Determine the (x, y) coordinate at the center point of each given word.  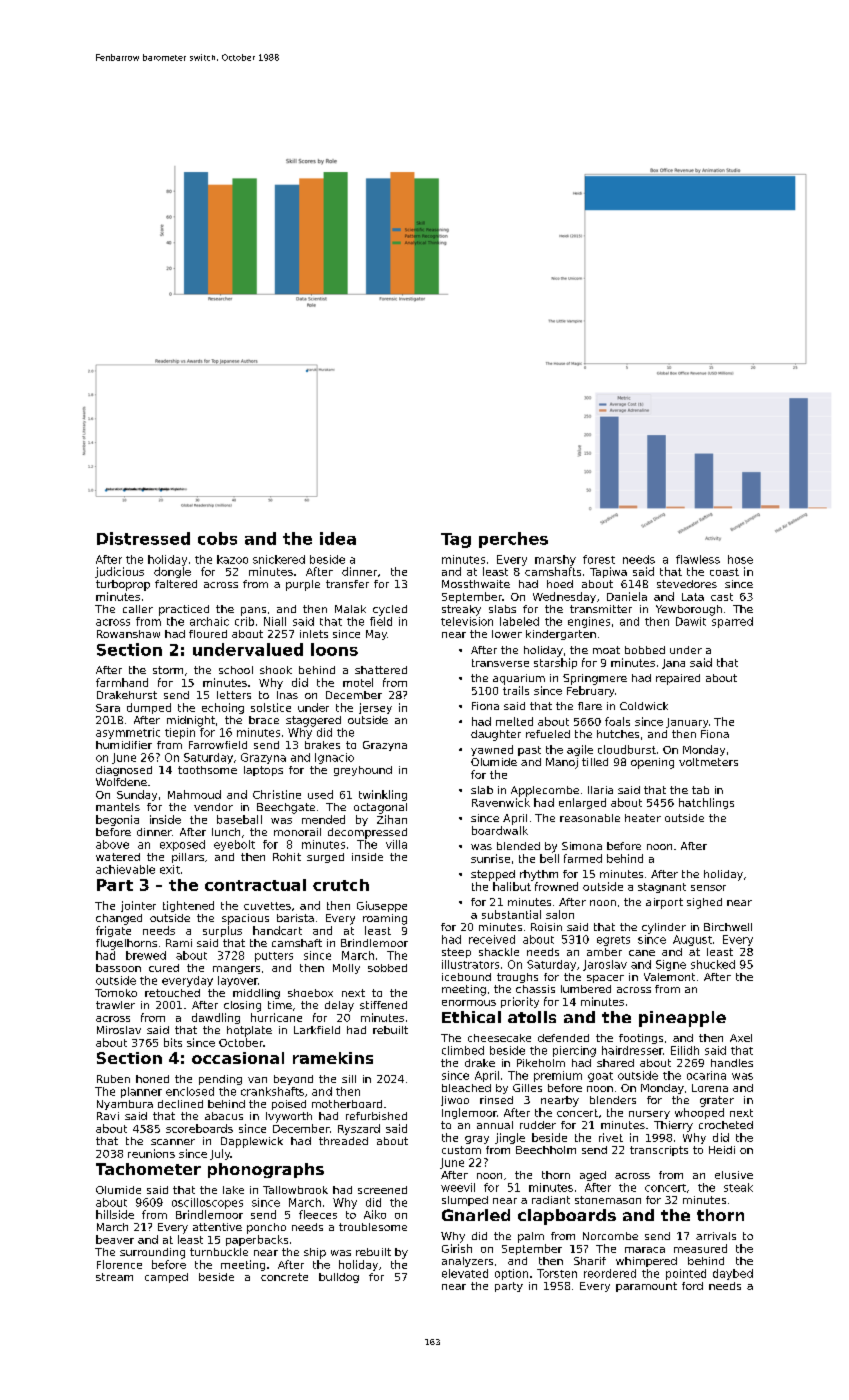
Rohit (287, 857)
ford (692, 1286)
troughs (517, 978)
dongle (172, 572)
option (511, 1274)
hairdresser (632, 1050)
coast (724, 572)
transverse (500, 663)
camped (166, 1278)
